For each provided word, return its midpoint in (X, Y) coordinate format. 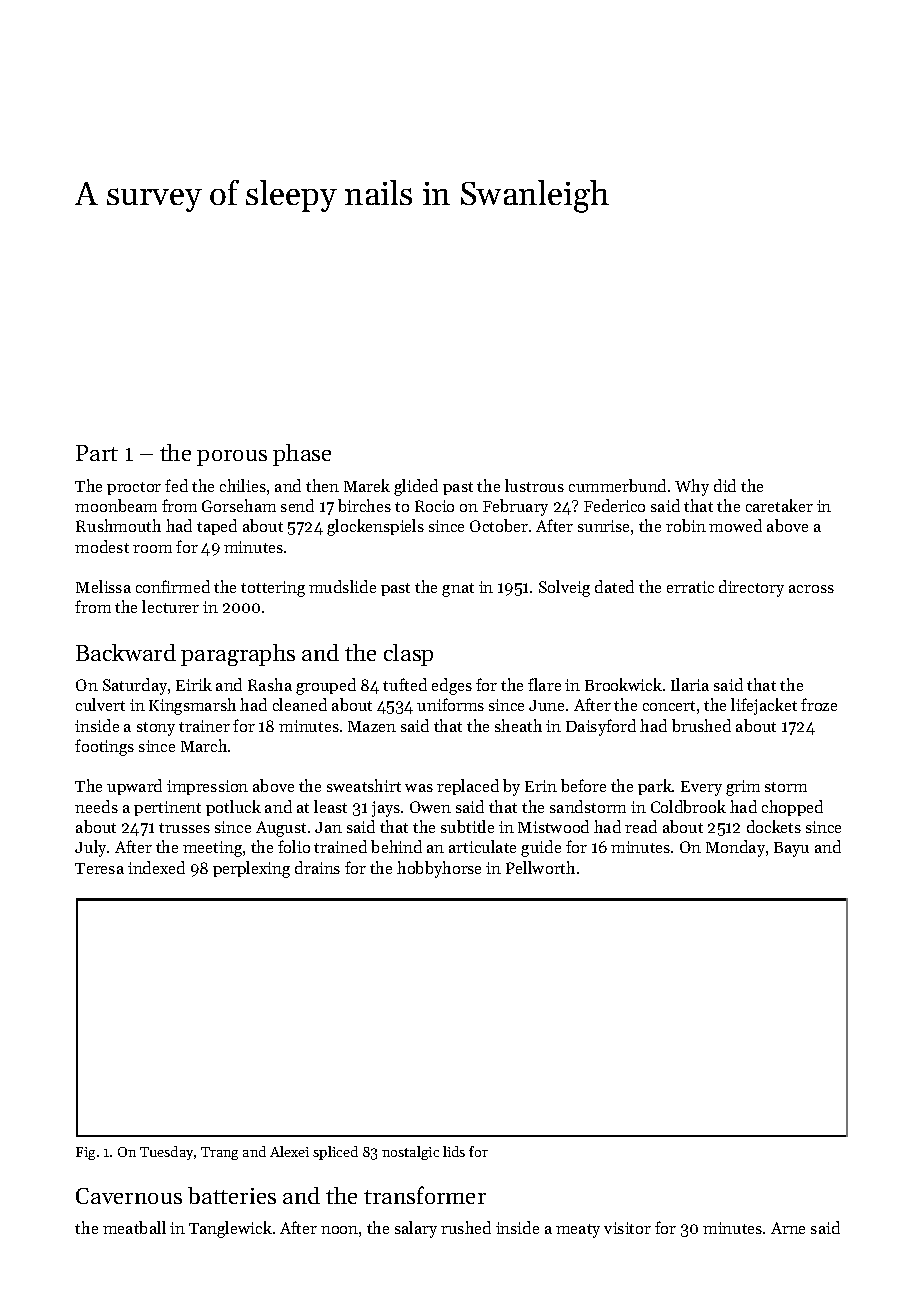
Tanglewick (230, 1229)
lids (454, 1151)
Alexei (289, 1151)
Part (97, 453)
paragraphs (238, 655)
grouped (326, 686)
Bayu (791, 849)
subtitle (467, 826)
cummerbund (617, 485)
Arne (788, 1228)
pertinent (167, 808)
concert (669, 706)
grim (743, 788)
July (91, 848)
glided (416, 487)
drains (317, 867)
